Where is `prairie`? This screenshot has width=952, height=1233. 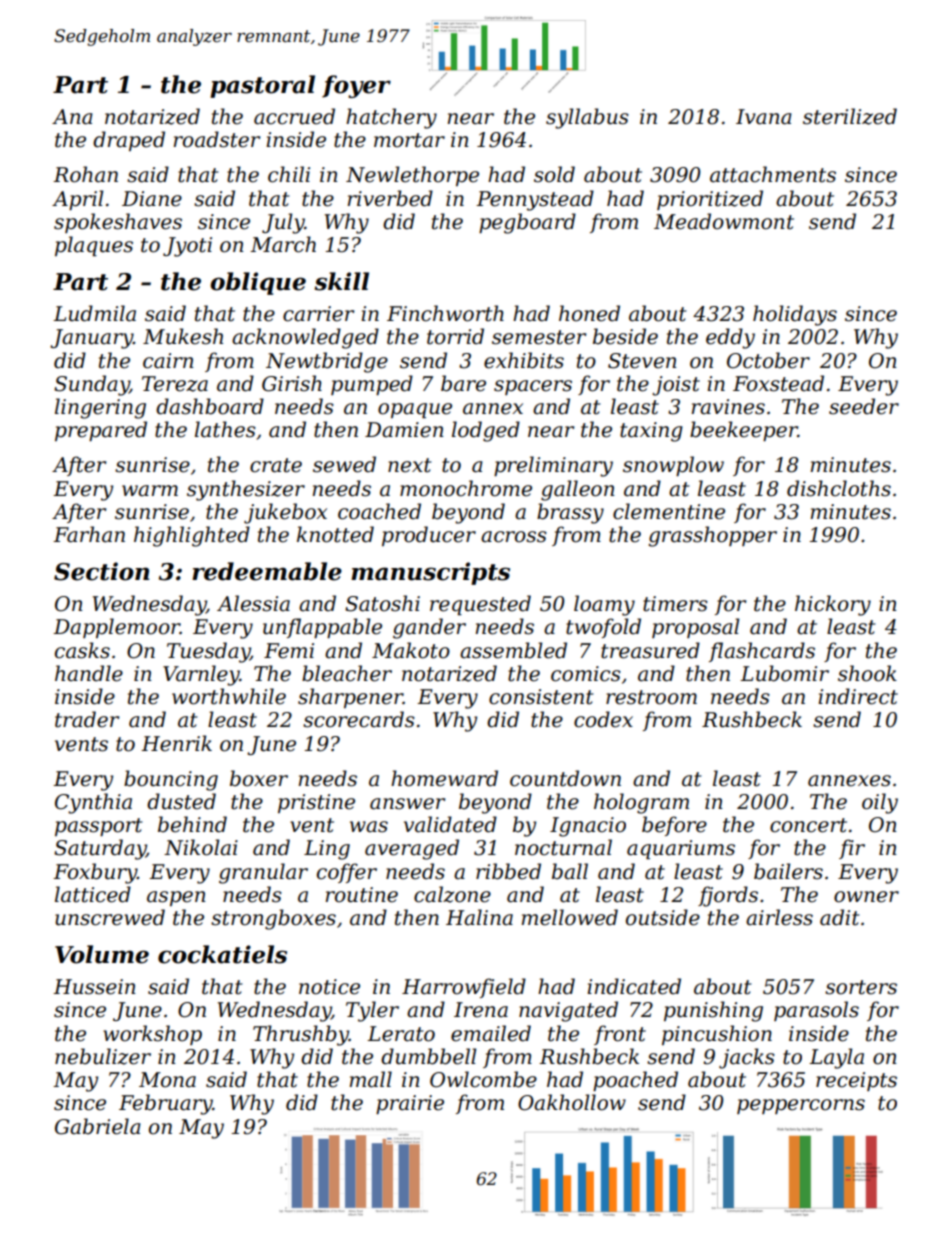
prairie is located at coordinates (410, 1104).
